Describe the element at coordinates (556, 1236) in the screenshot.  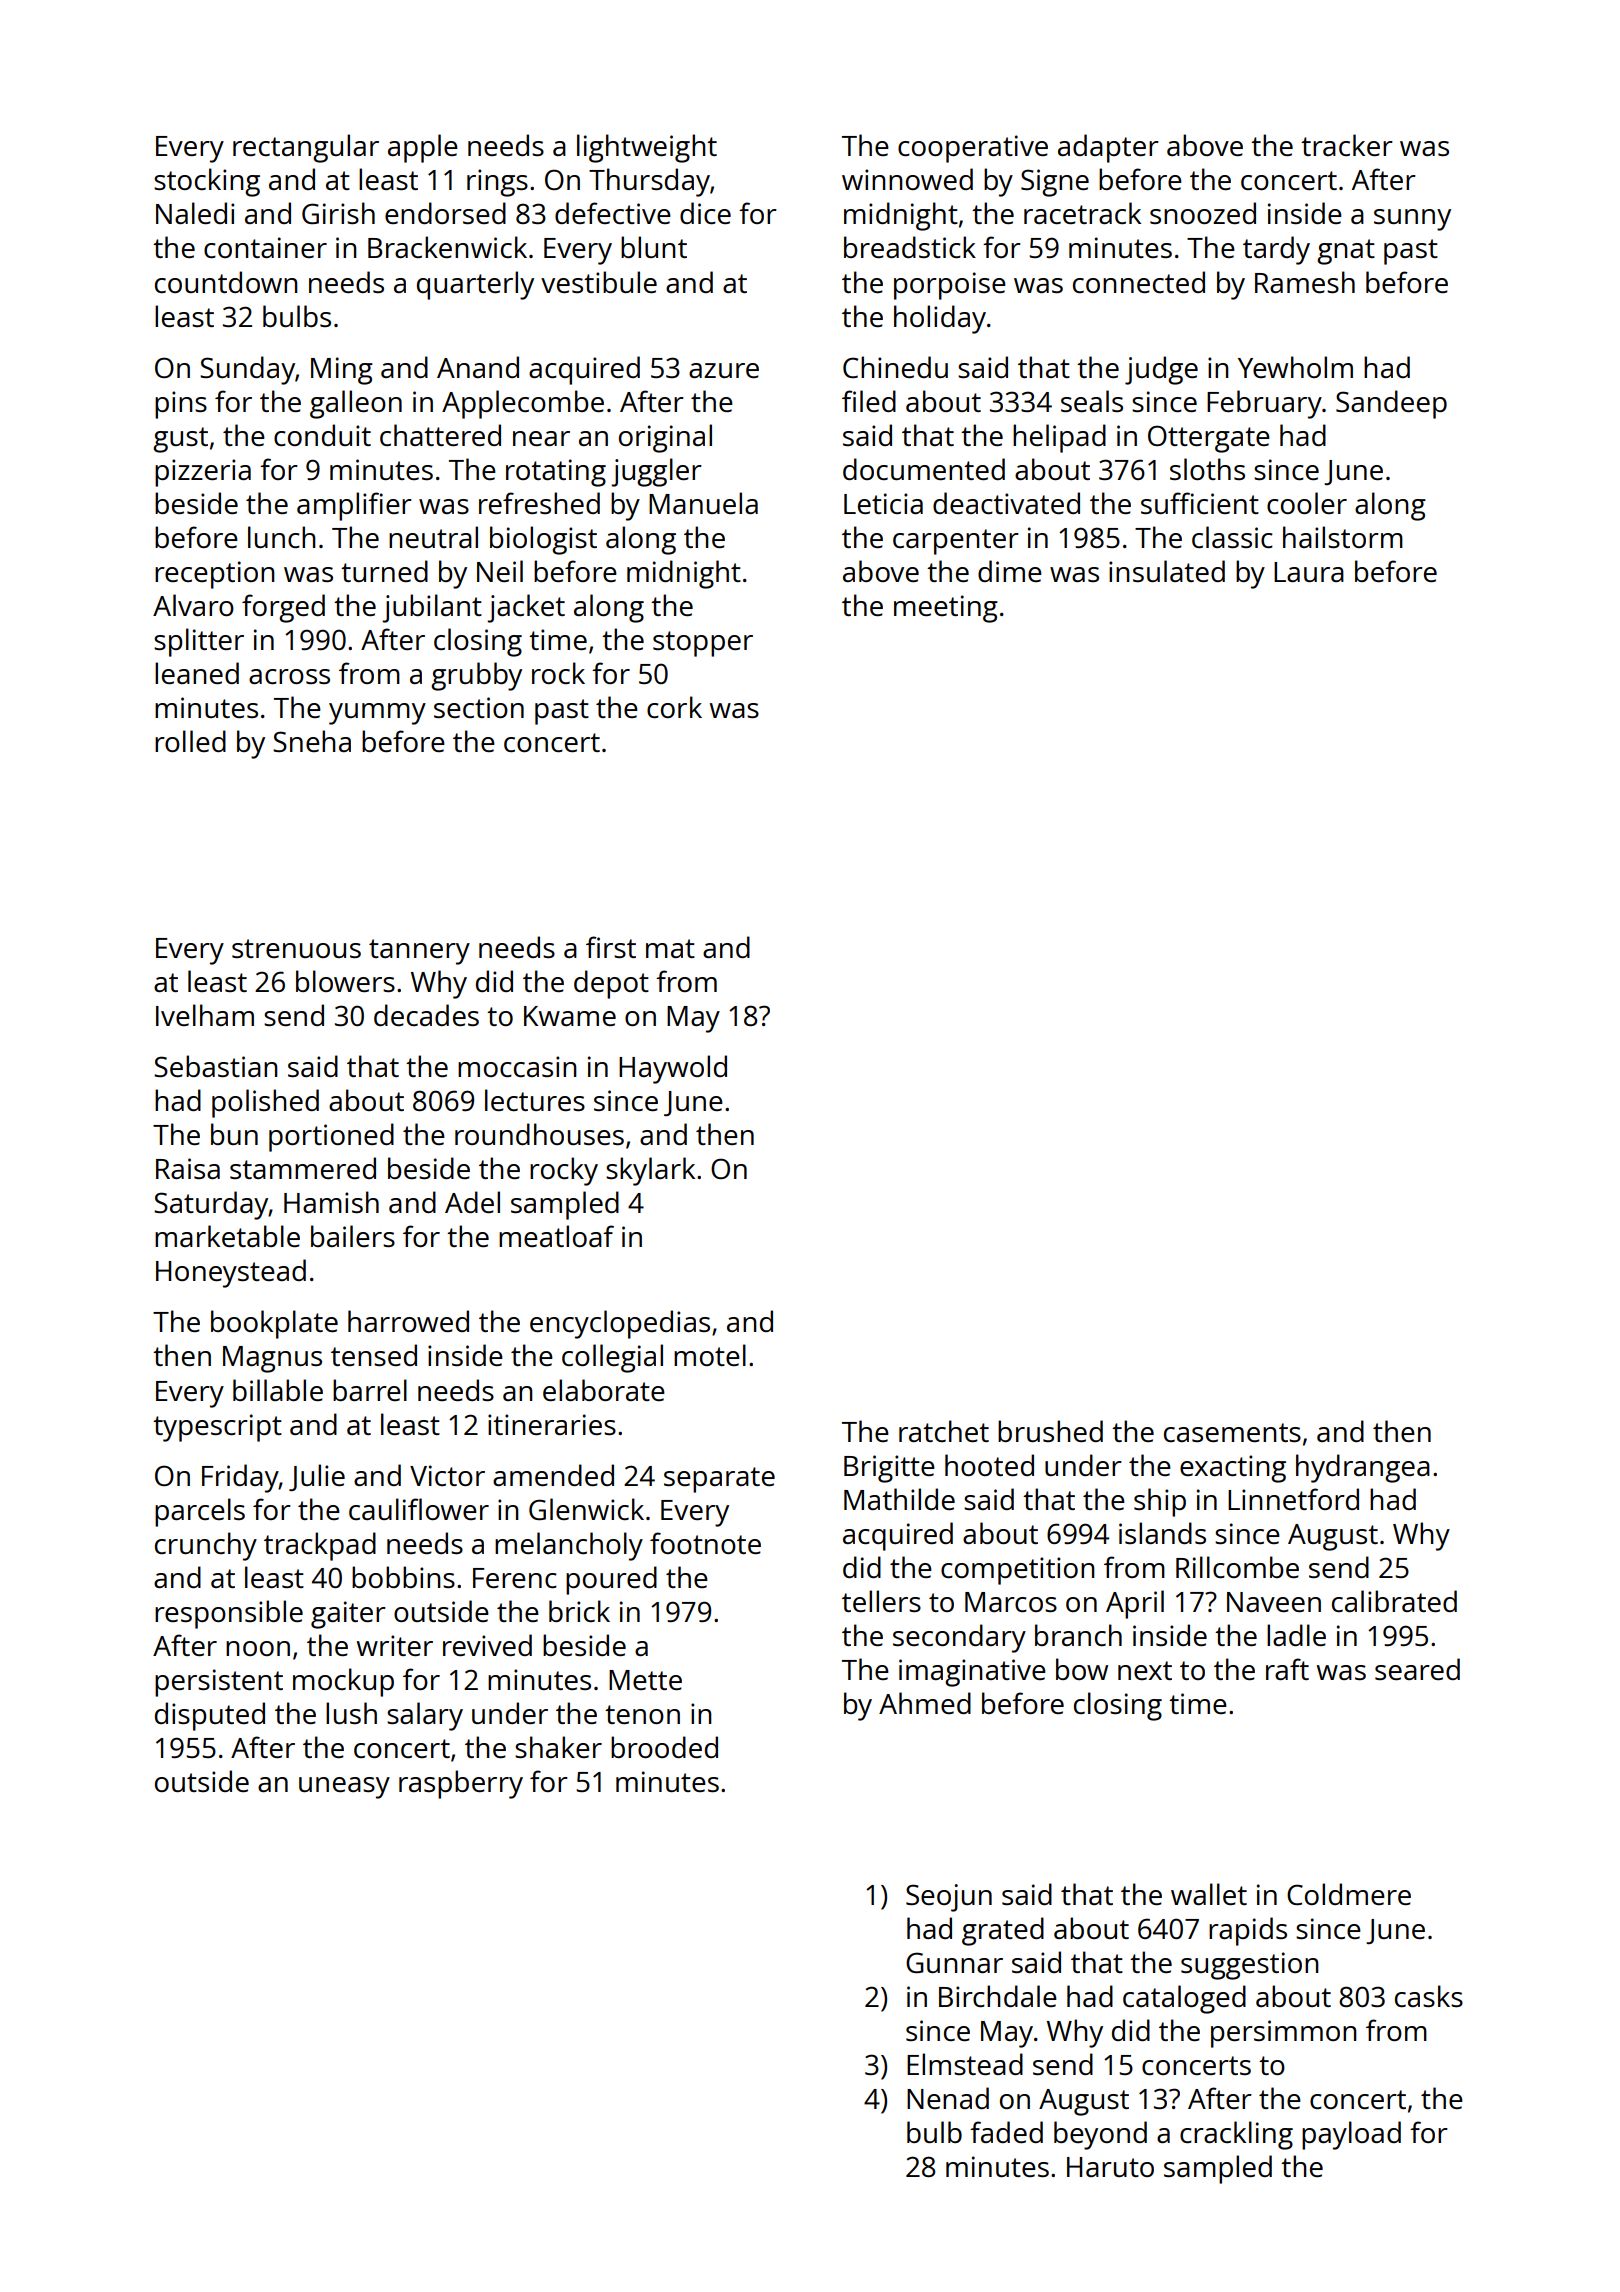
I see `meatloaf` at that location.
